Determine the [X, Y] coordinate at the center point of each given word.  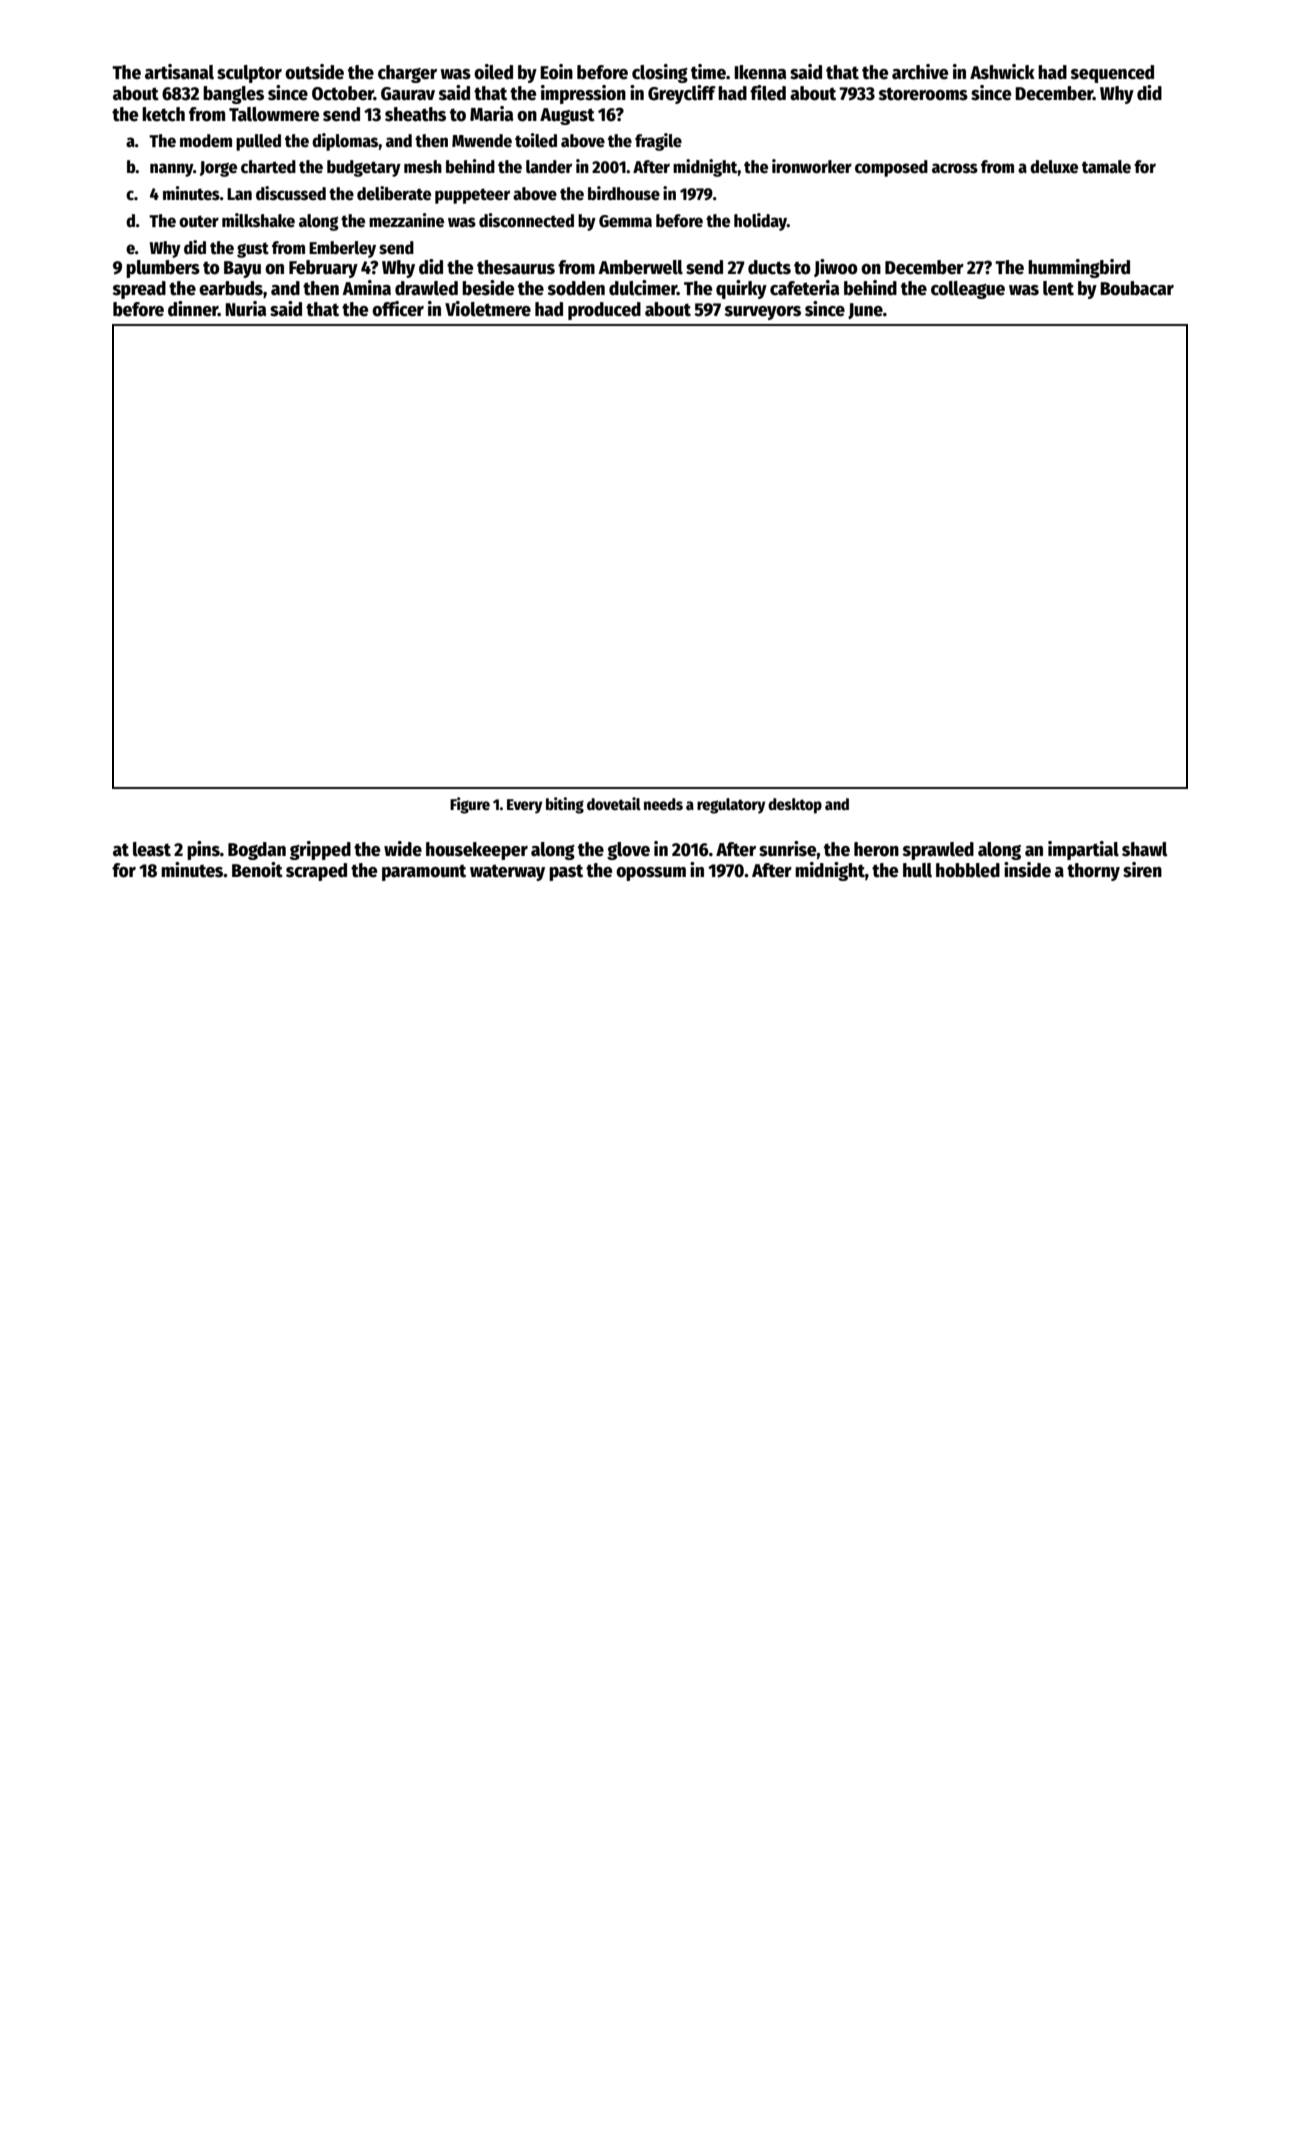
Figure [470, 805]
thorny [1093, 872]
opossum [651, 874]
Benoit [257, 870]
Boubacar [1137, 288]
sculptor [249, 74]
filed [768, 93]
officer [398, 309]
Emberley [342, 249]
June [865, 311]
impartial [1083, 850]
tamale [1106, 167]
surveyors [763, 313]
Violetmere [488, 309]
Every [524, 806]
